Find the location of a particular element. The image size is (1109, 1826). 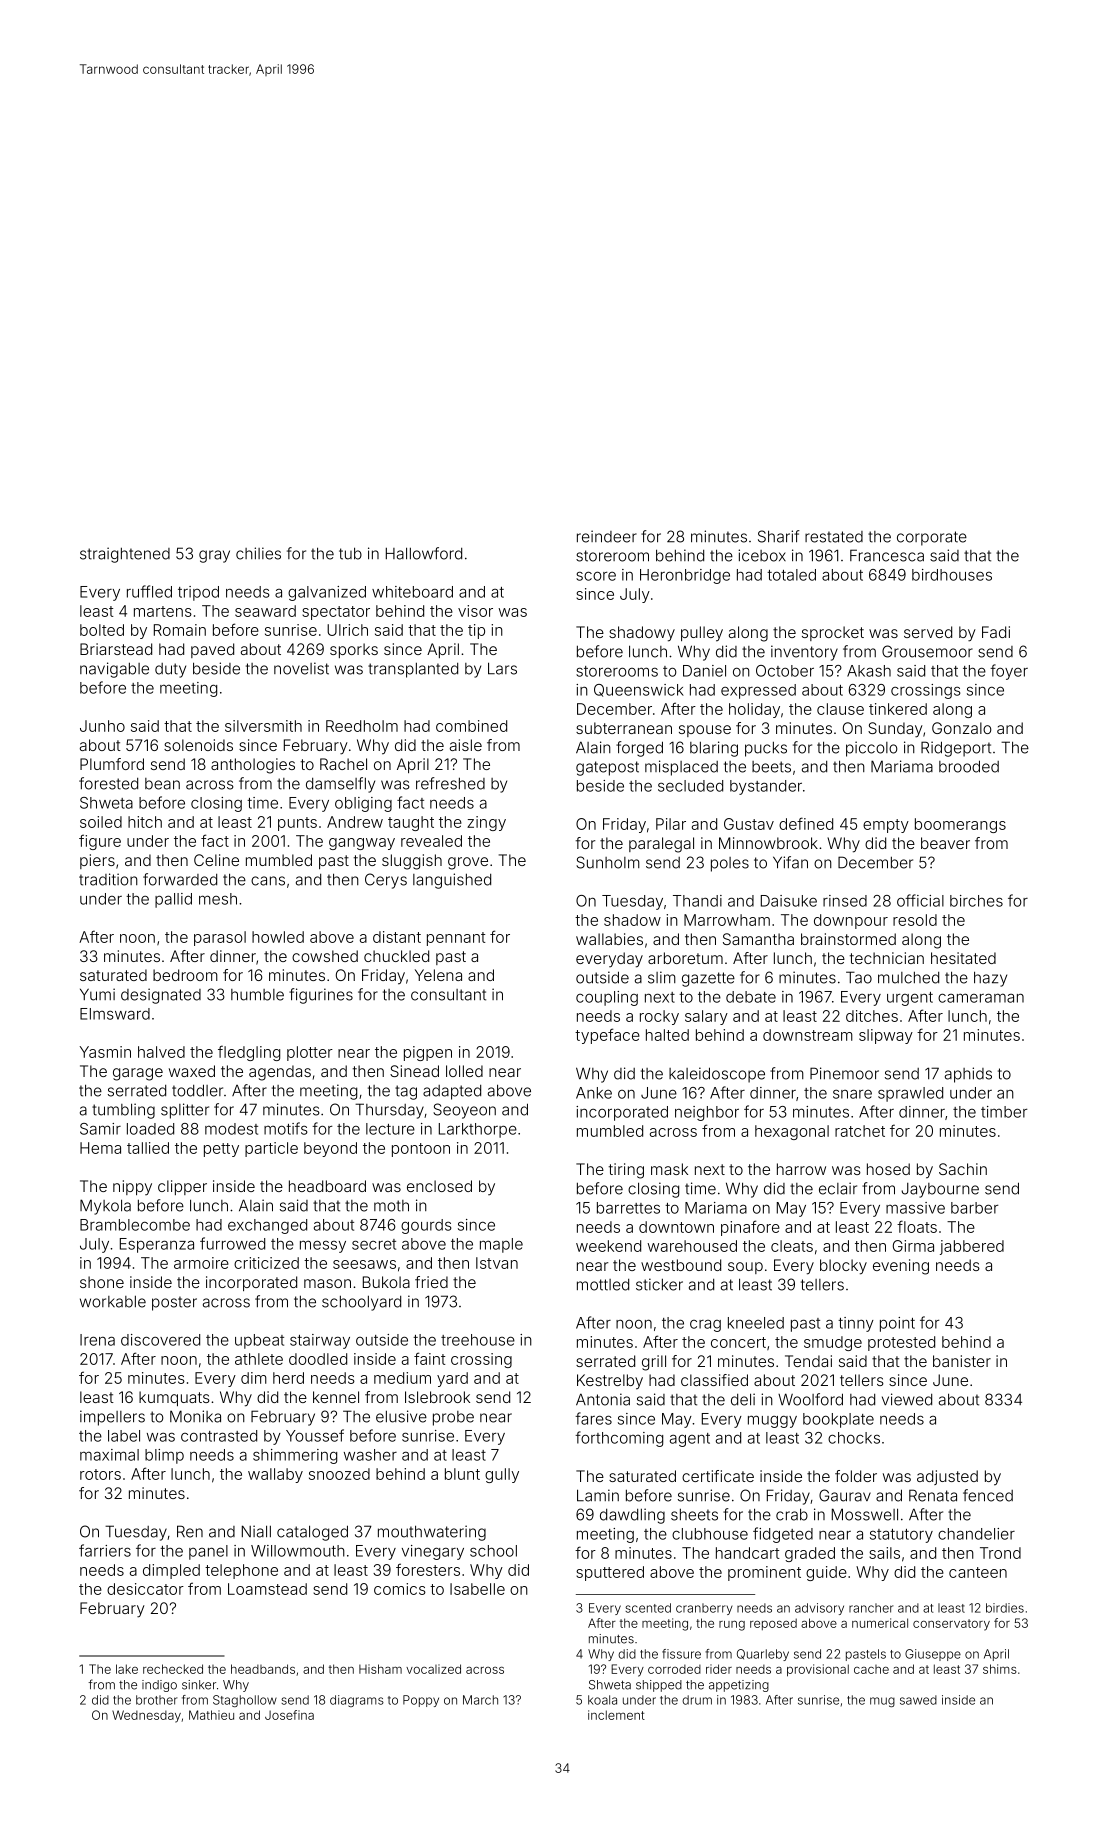

gully is located at coordinates (502, 1475).
